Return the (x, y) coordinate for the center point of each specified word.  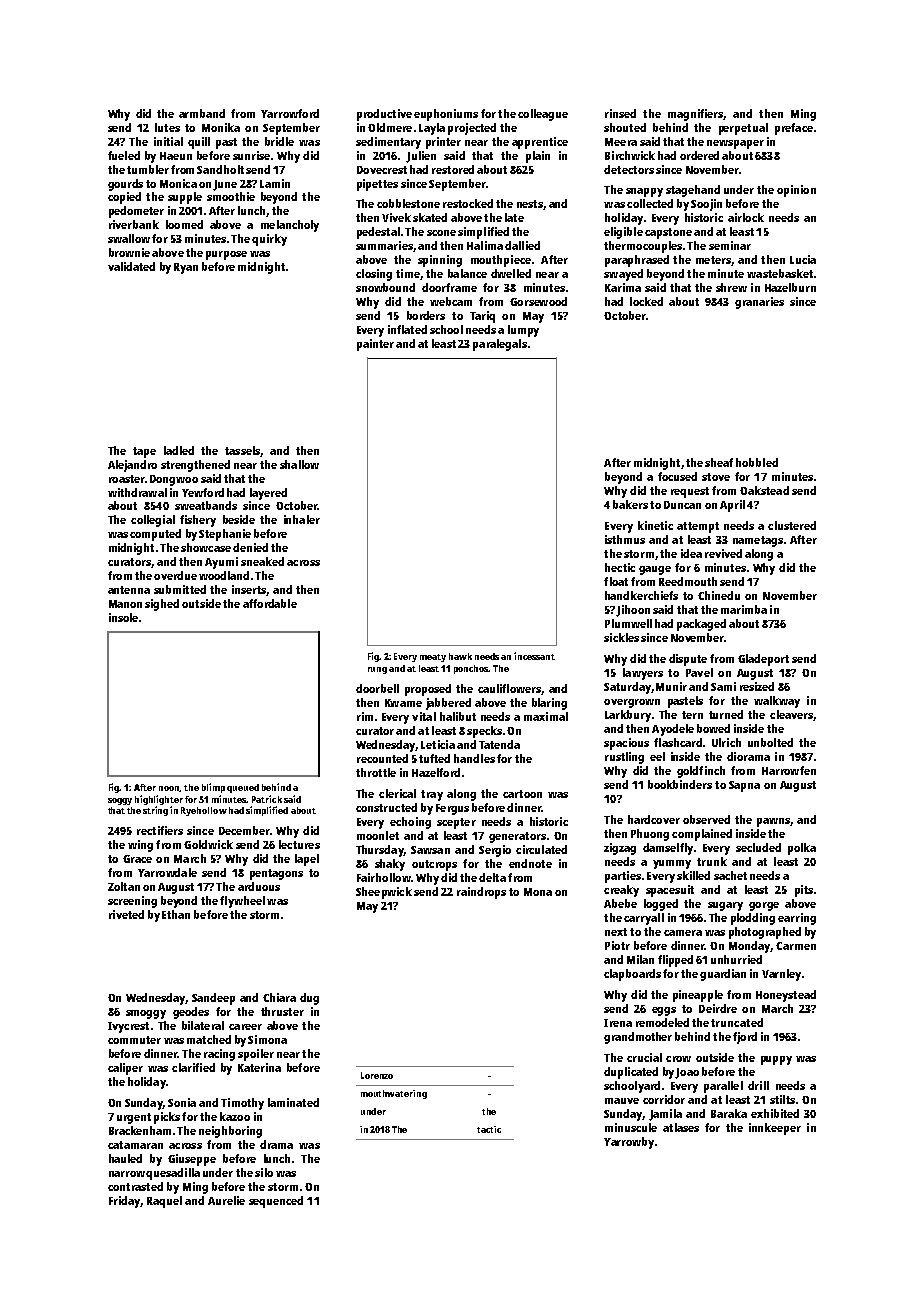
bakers (630, 504)
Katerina (259, 1067)
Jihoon (633, 611)
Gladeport (763, 660)
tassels (242, 450)
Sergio (495, 851)
